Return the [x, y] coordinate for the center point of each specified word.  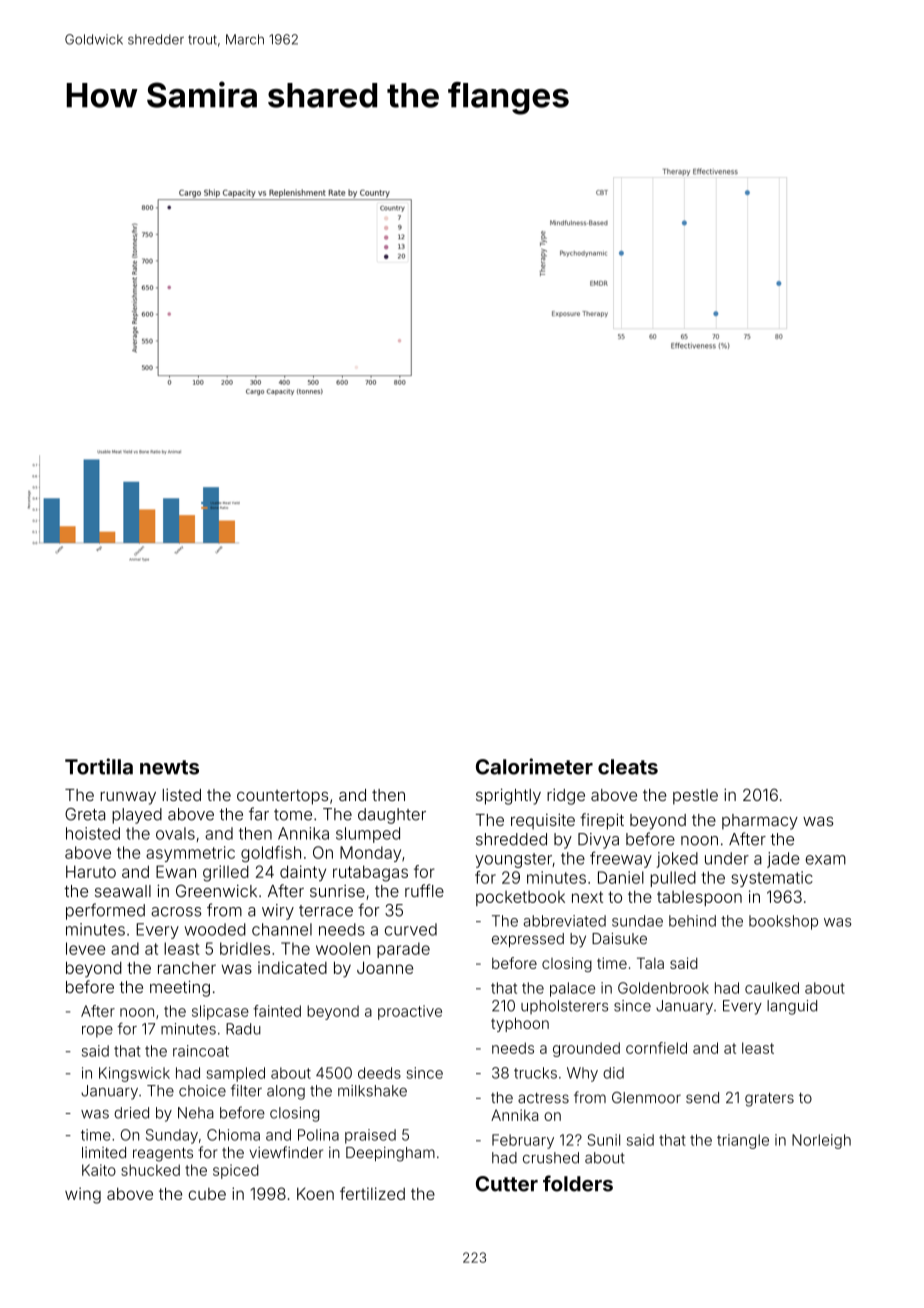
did [613, 1073]
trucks [535, 1073]
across [176, 912]
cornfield [656, 1048]
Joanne [385, 967]
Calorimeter [534, 766]
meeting [180, 989]
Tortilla [99, 766]
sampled [236, 1074]
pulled [673, 879]
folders [578, 1183]
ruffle [424, 890]
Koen [315, 1194]
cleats [628, 767]
